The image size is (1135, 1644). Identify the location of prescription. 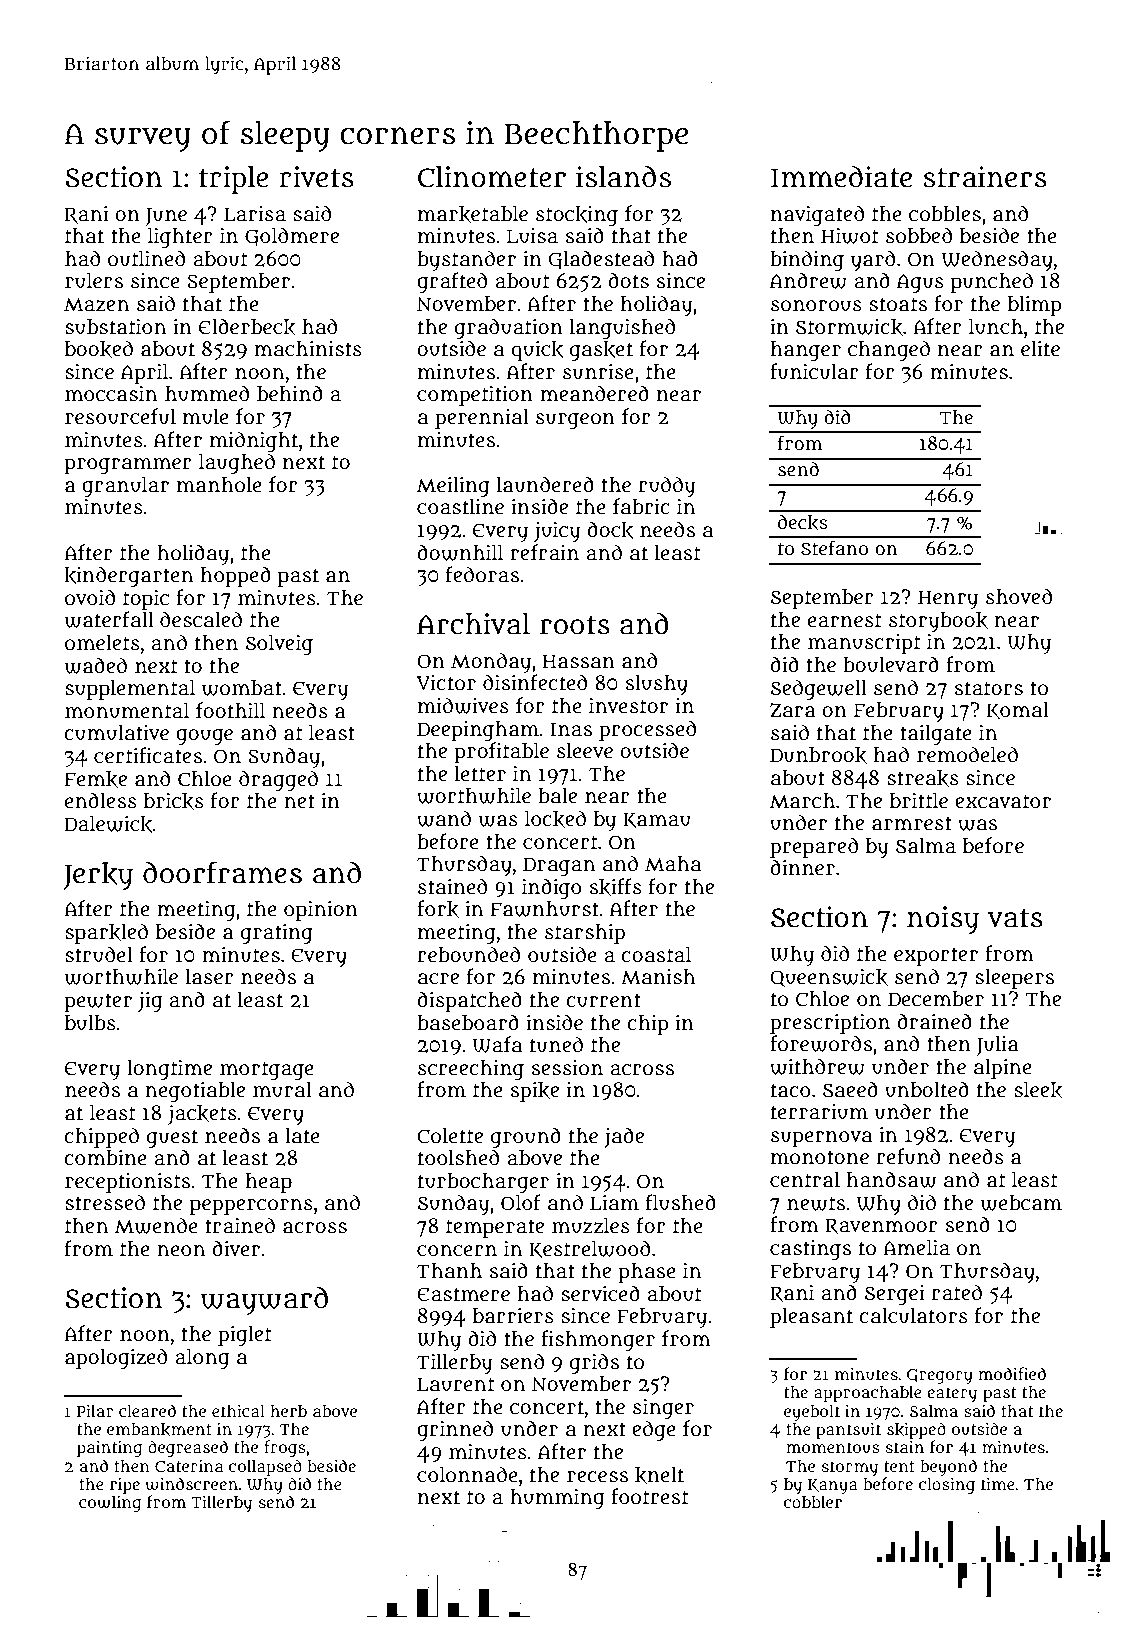
(830, 1024).
